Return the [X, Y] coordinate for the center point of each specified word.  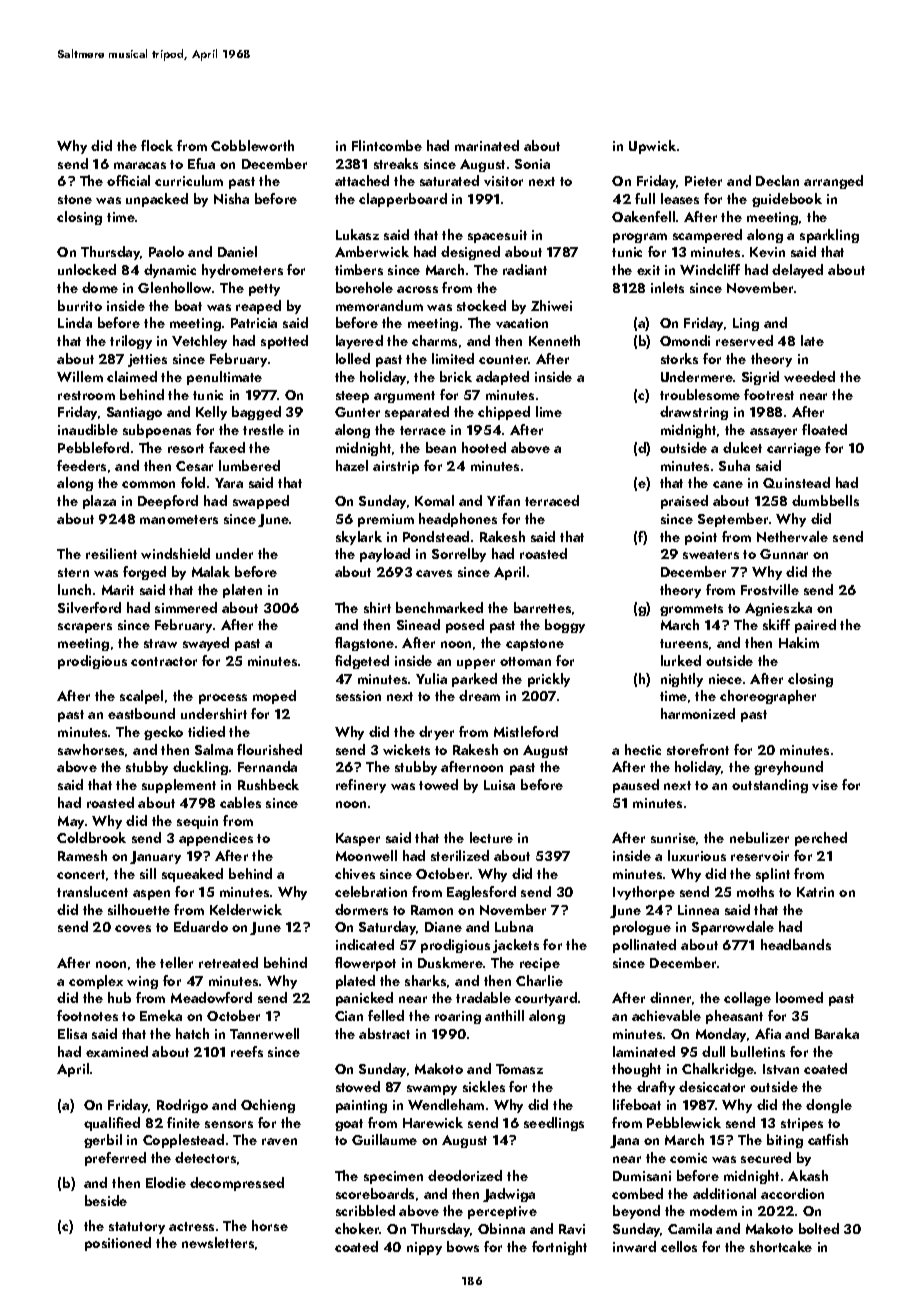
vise [825, 785]
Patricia [254, 323]
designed [470, 253]
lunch [74, 589]
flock [157, 145]
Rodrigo [182, 1106]
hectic [643, 749]
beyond [636, 1212]
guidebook [787, 200]
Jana [624, 1141]
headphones [458, 520]
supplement [179, 786]
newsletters [218, 1242]
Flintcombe [387, 145]
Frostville [770, 589]
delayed [797, 271]
